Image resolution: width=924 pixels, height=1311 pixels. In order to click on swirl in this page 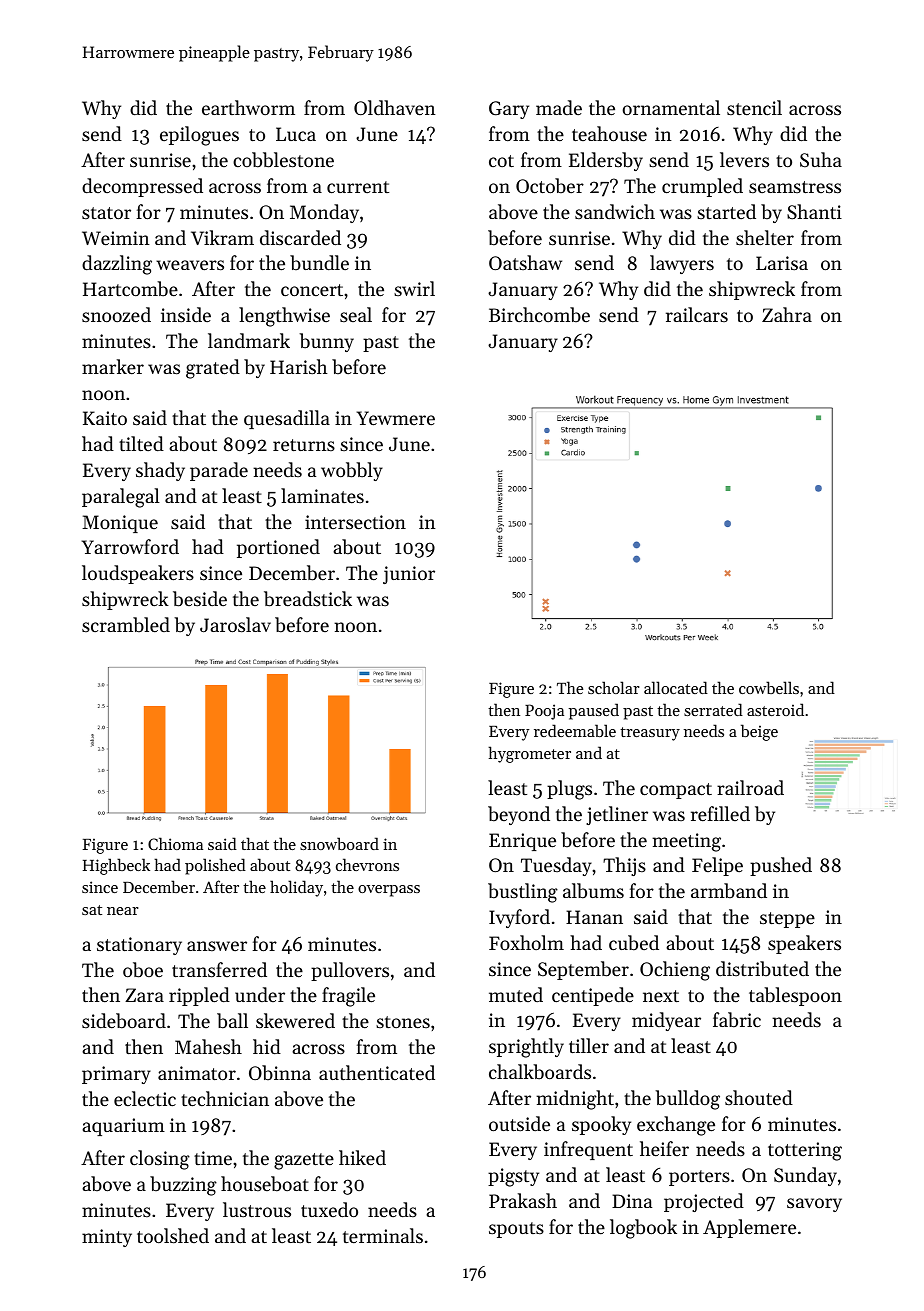, I will do `click(414, 288)`.
